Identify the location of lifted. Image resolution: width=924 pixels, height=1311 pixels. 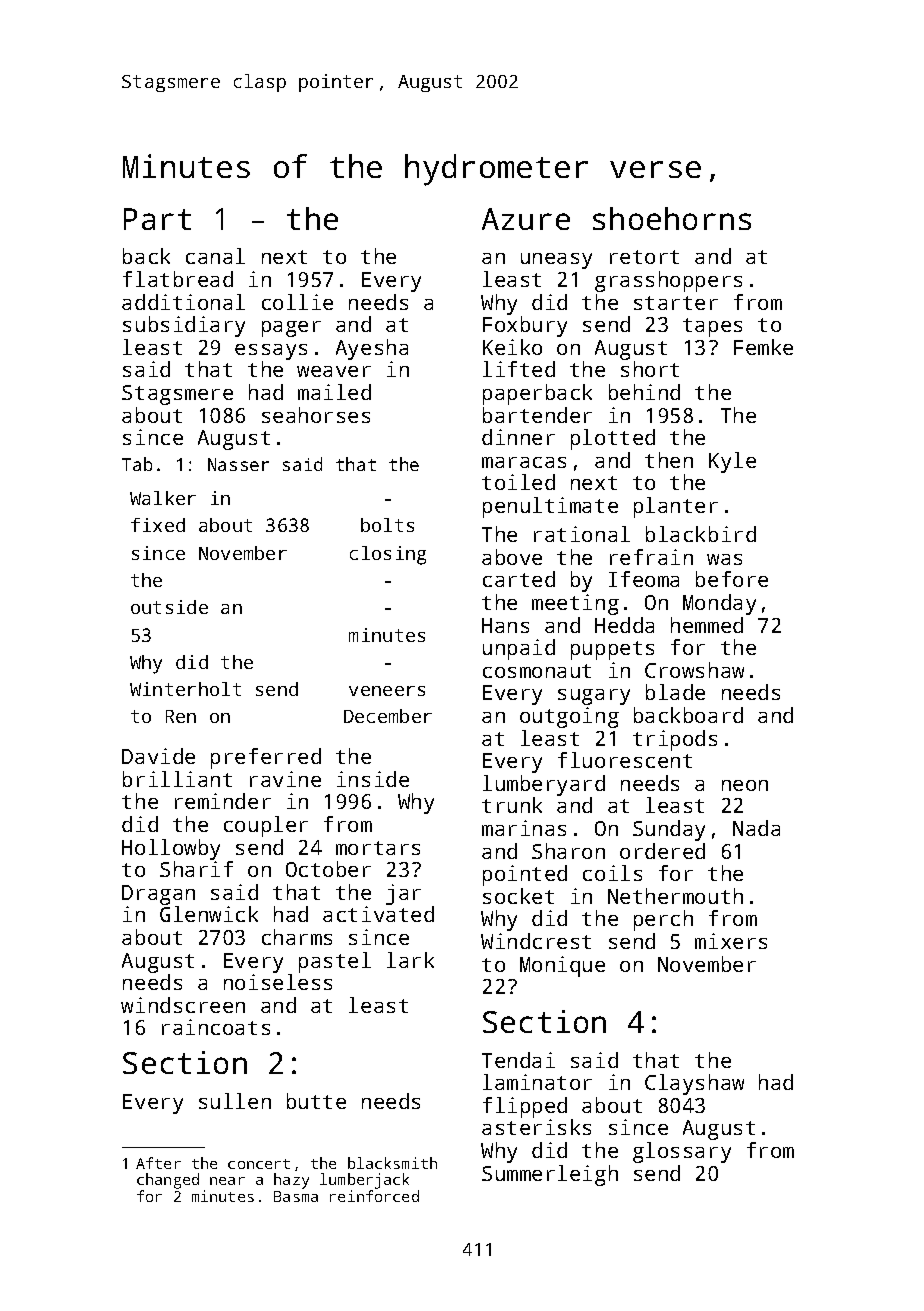
(519, 369).
